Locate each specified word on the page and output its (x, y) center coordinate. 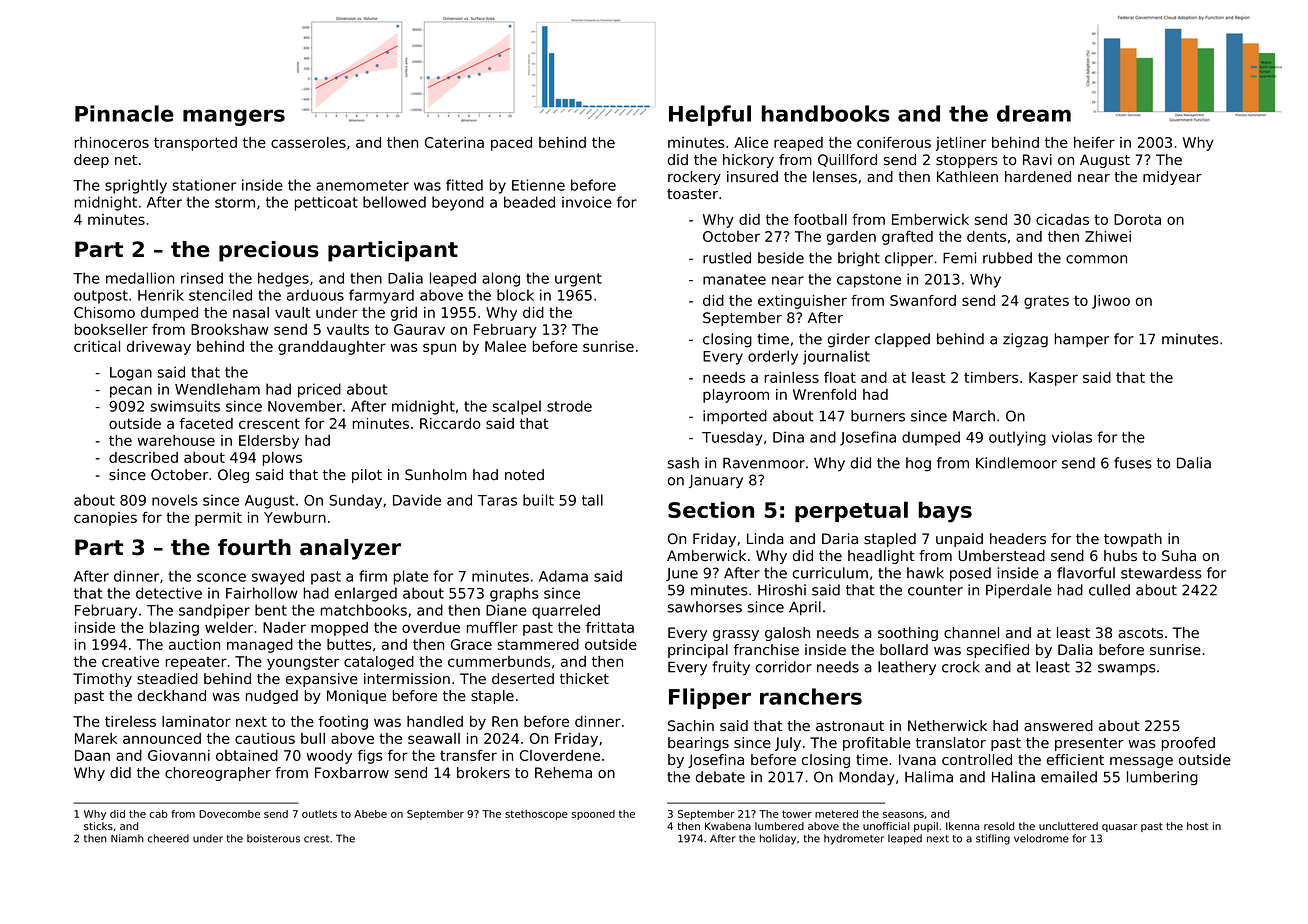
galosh (787, 634)
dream (1034, 113)
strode (569, 406)
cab (159, 814)
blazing (174, 629)
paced (511, 144)
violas (1072, 437)
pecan (131, 392)
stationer (204, 185)
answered (1058, 726)
